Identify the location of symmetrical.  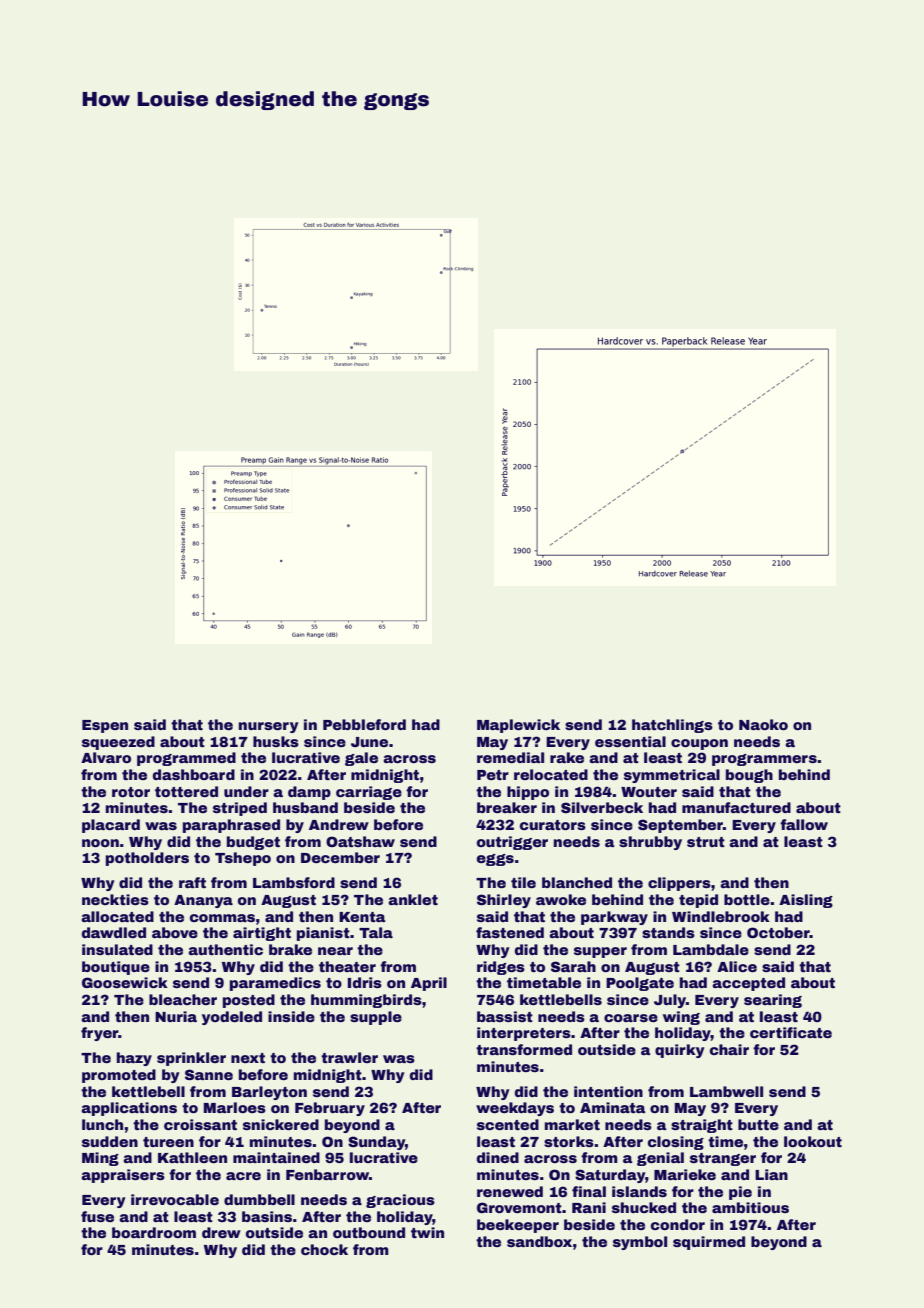
(672, 776).
